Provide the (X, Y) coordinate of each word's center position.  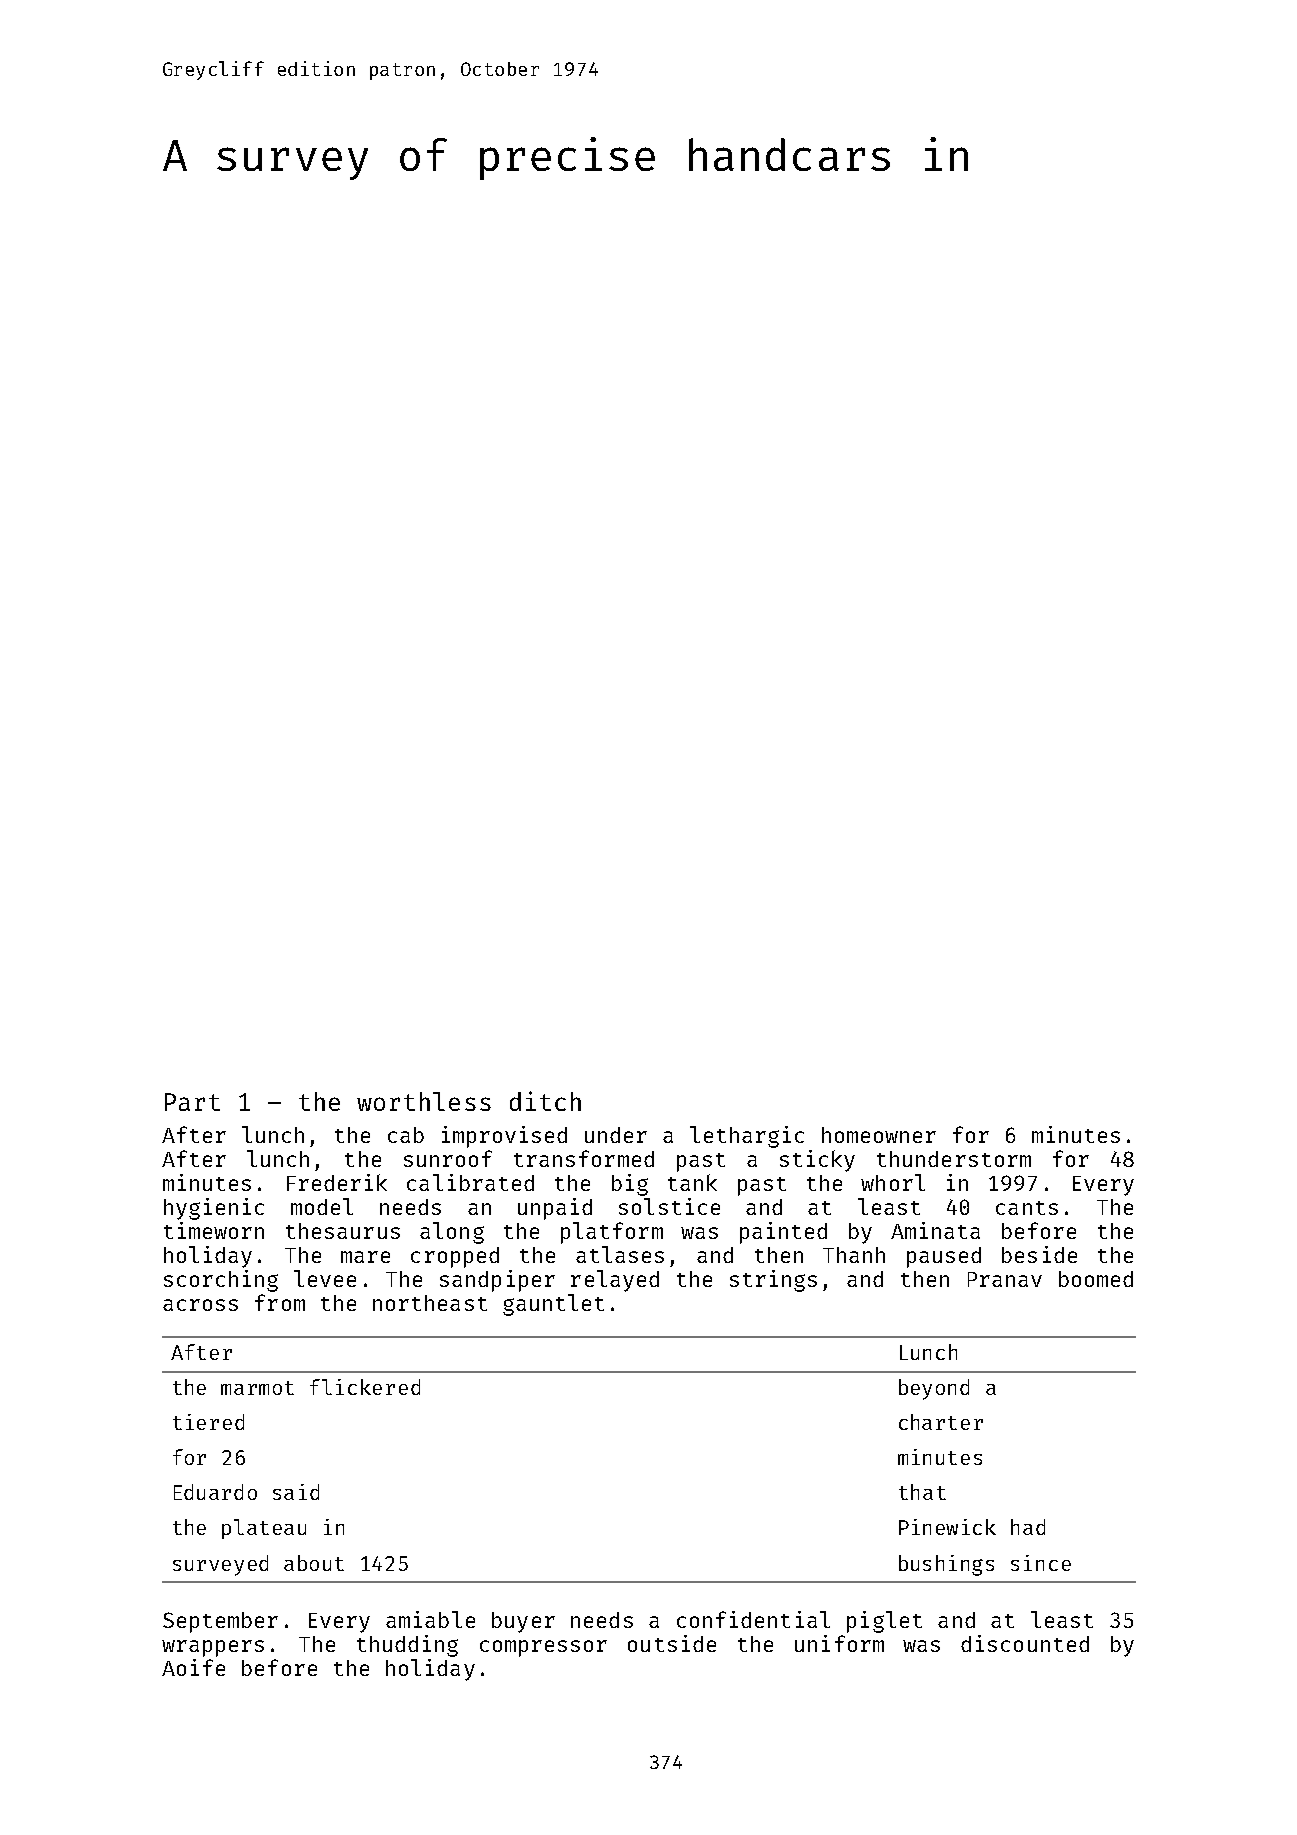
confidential (753, 1619)
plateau (264, 1529)
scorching (221, 1281)
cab (406, 1135)
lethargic (747, 1137)
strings (773, 1281)
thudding (407, 1646)
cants (1027, 1208)
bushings (946, 1565)
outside (672, 1643)
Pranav (1005, 1279)
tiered (208, 1422)
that (922, 1492)
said (296, 1492)
